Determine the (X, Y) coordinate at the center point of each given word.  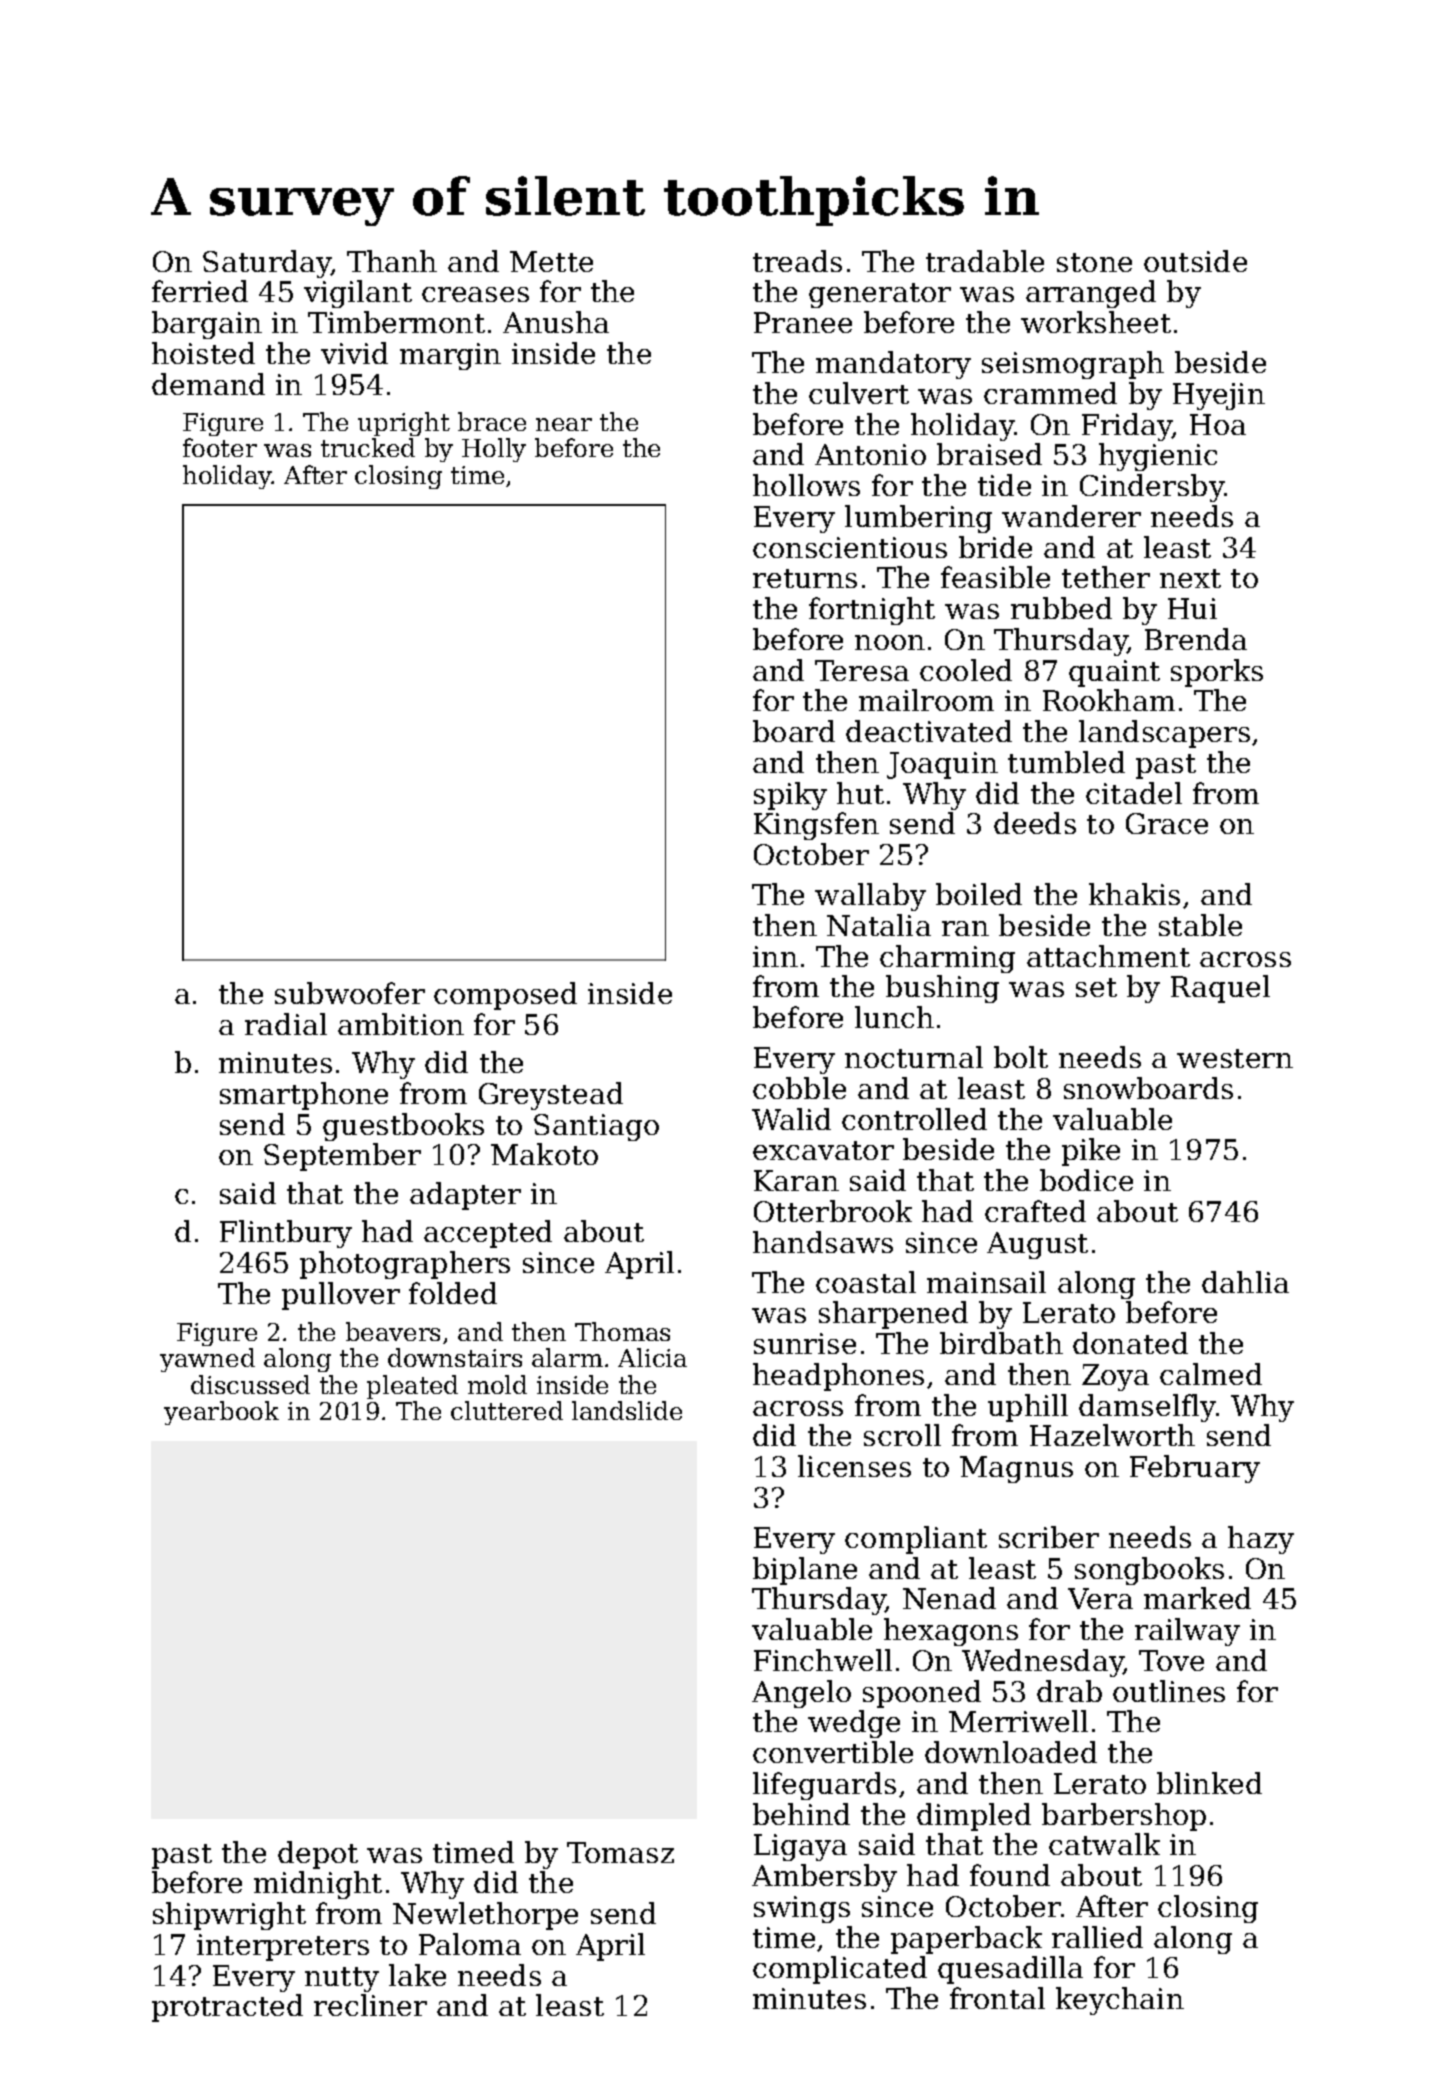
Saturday (267, 264)
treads (797, 261)
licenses (854, 1466)
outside (1195, 261)
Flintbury (286, 1234)
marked (1197, 1598)
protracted (227, 2008)
